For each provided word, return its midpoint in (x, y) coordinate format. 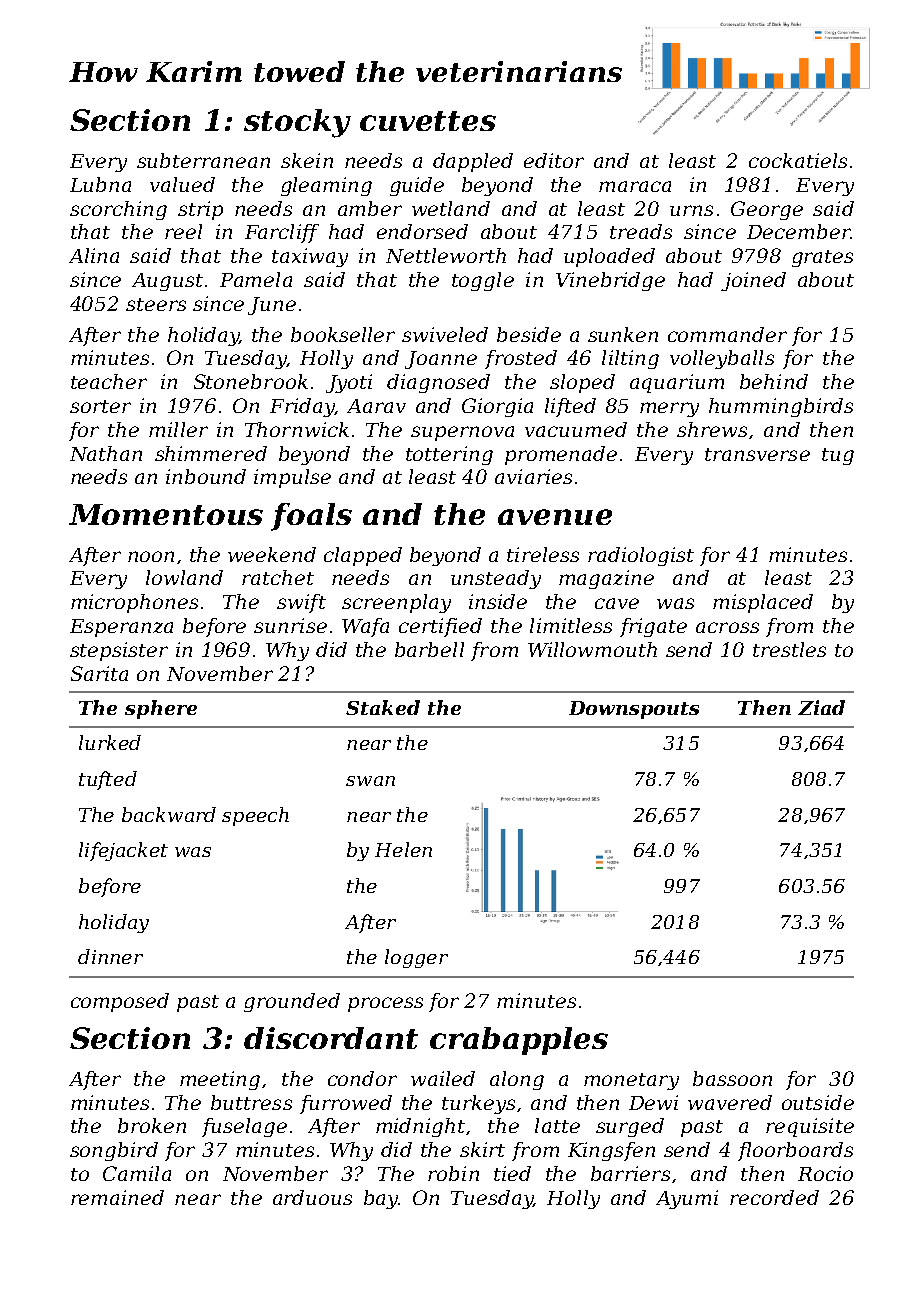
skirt (482, 1149)
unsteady (496, 579)
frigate (653, 627)
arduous (312, 1197)
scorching (118, 210)
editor (554, 160)
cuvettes (428, 121)
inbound (206, 476)
